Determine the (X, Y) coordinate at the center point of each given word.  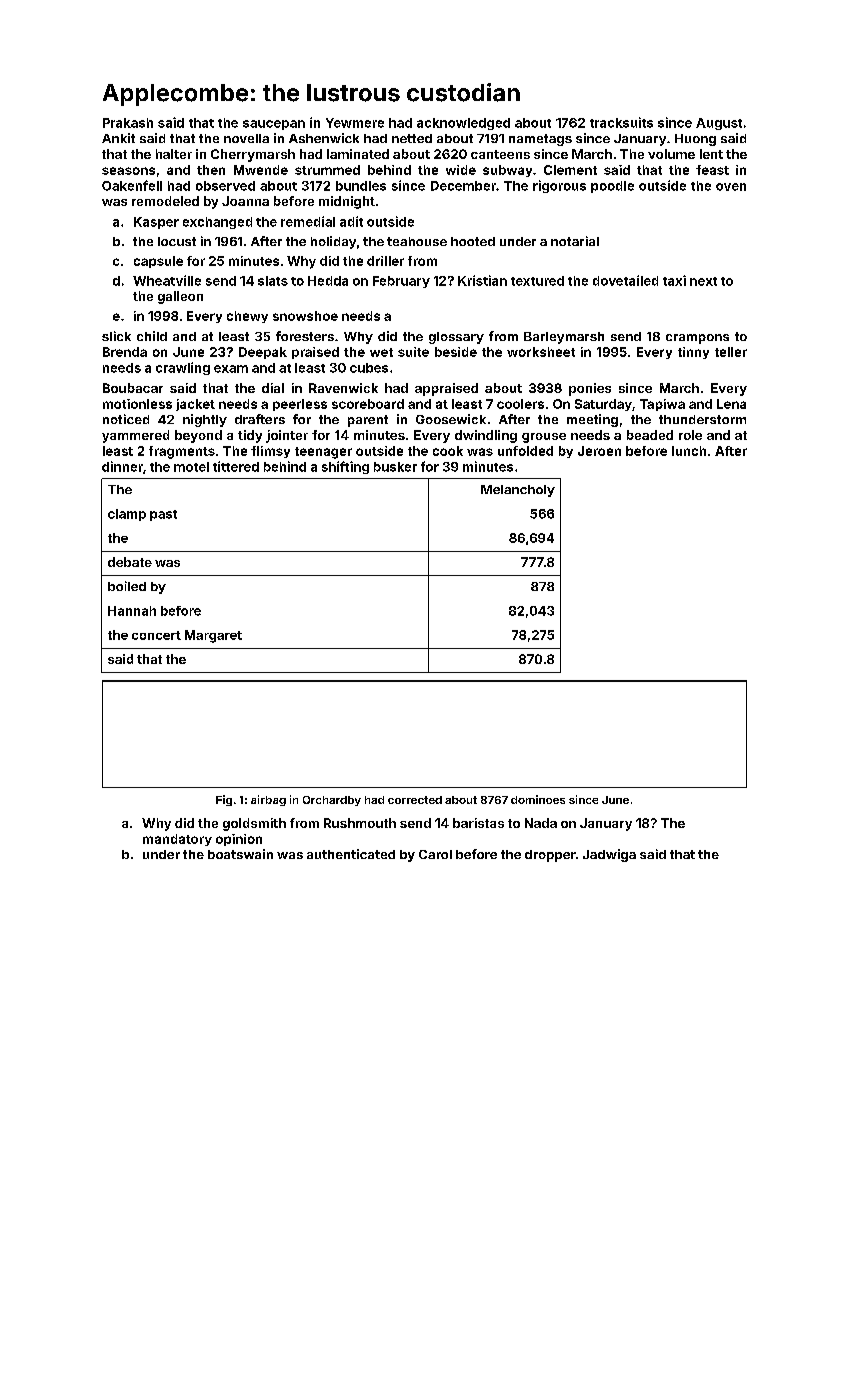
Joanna (245, 201)
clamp (127, 515)
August (719, 124)
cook (448, 451)
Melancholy (518, 491)
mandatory (177, 840)
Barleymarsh (564, 338)
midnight (347, 202)
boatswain (240, 854)
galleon (180, 297)
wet (381, 352)
